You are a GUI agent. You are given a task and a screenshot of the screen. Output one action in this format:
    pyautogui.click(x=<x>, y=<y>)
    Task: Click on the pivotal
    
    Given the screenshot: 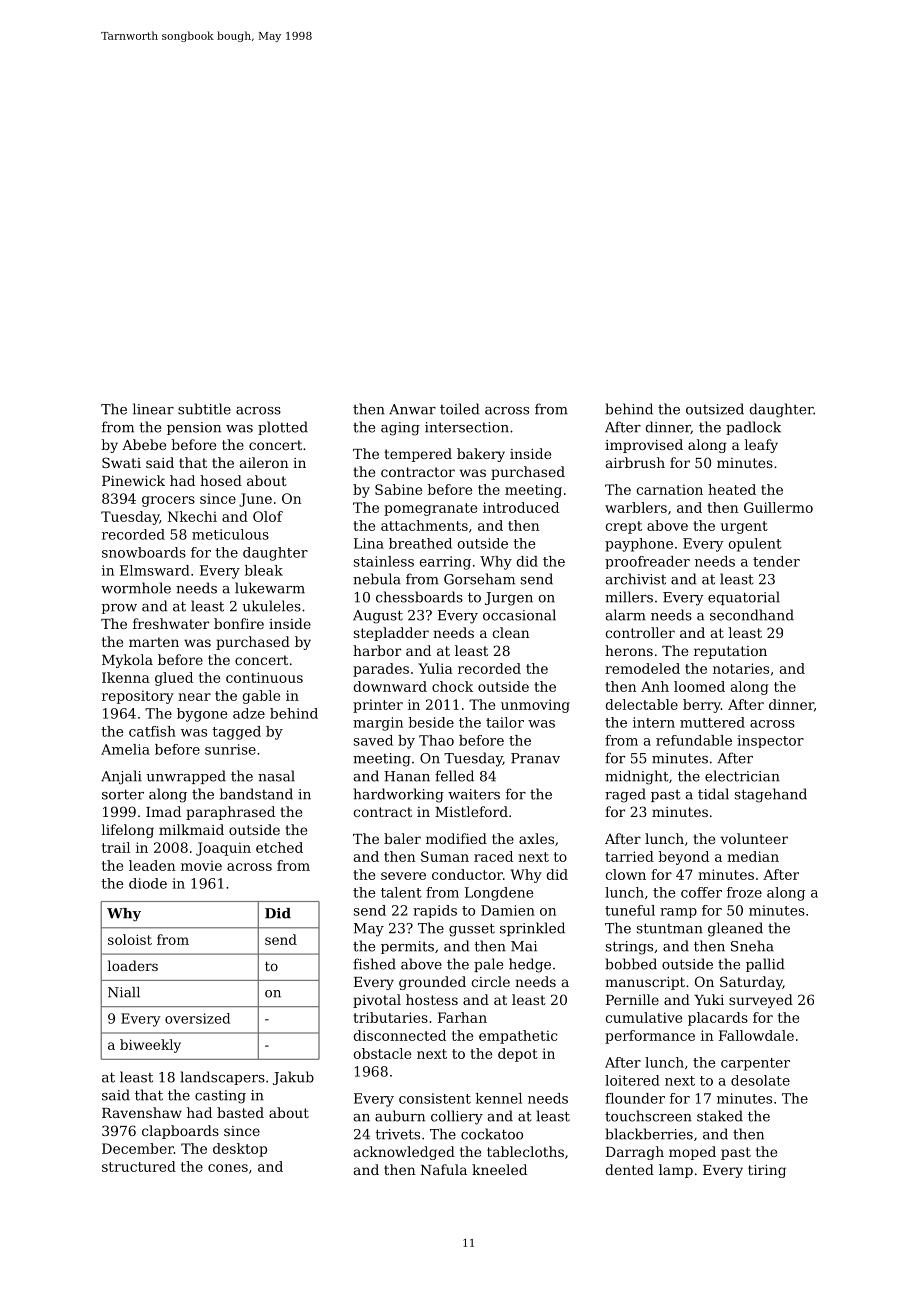 What is the action you would take?
    pyautogui.click(x=377, y=1001)
